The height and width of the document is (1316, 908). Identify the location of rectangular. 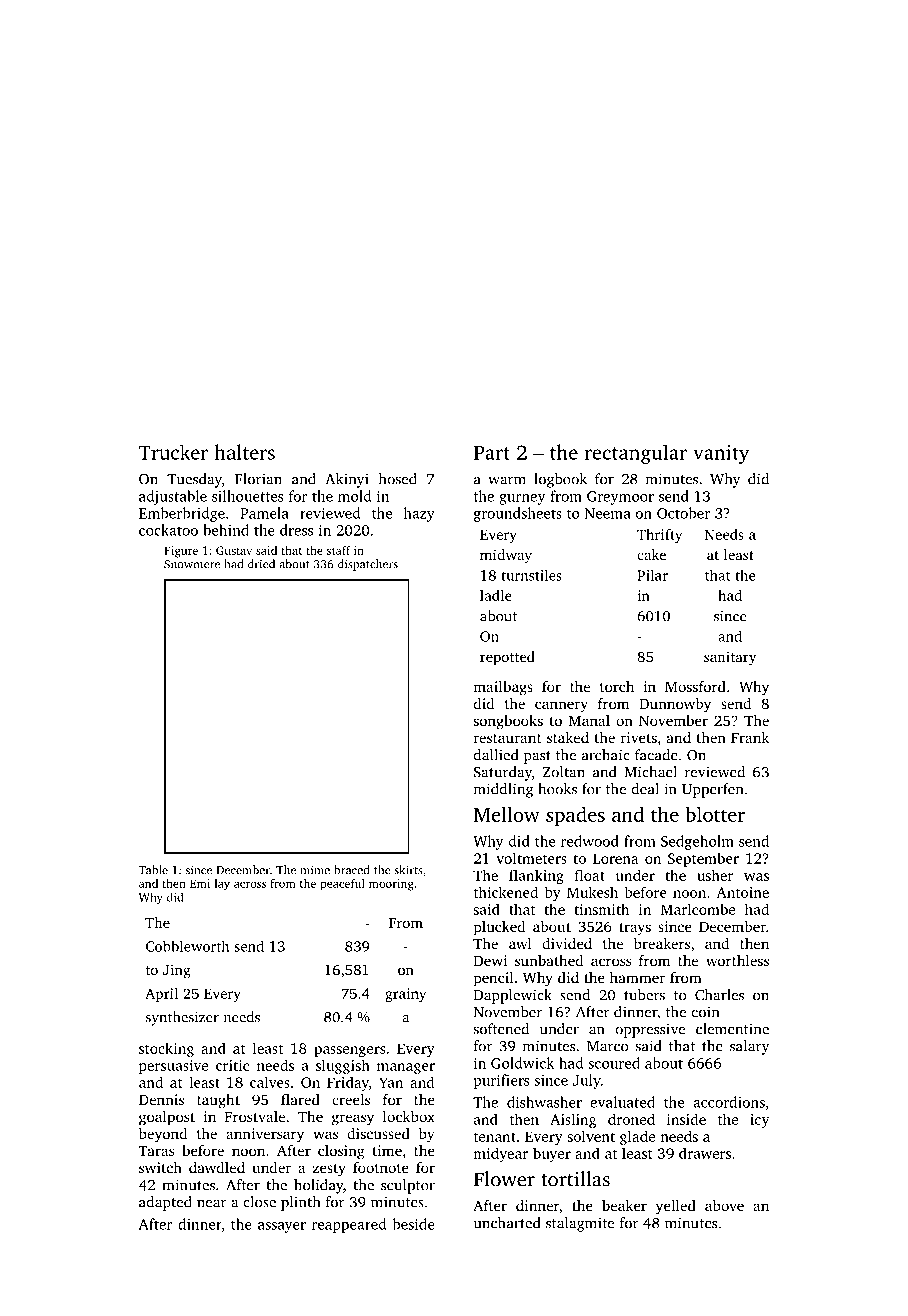
(635, 454).
